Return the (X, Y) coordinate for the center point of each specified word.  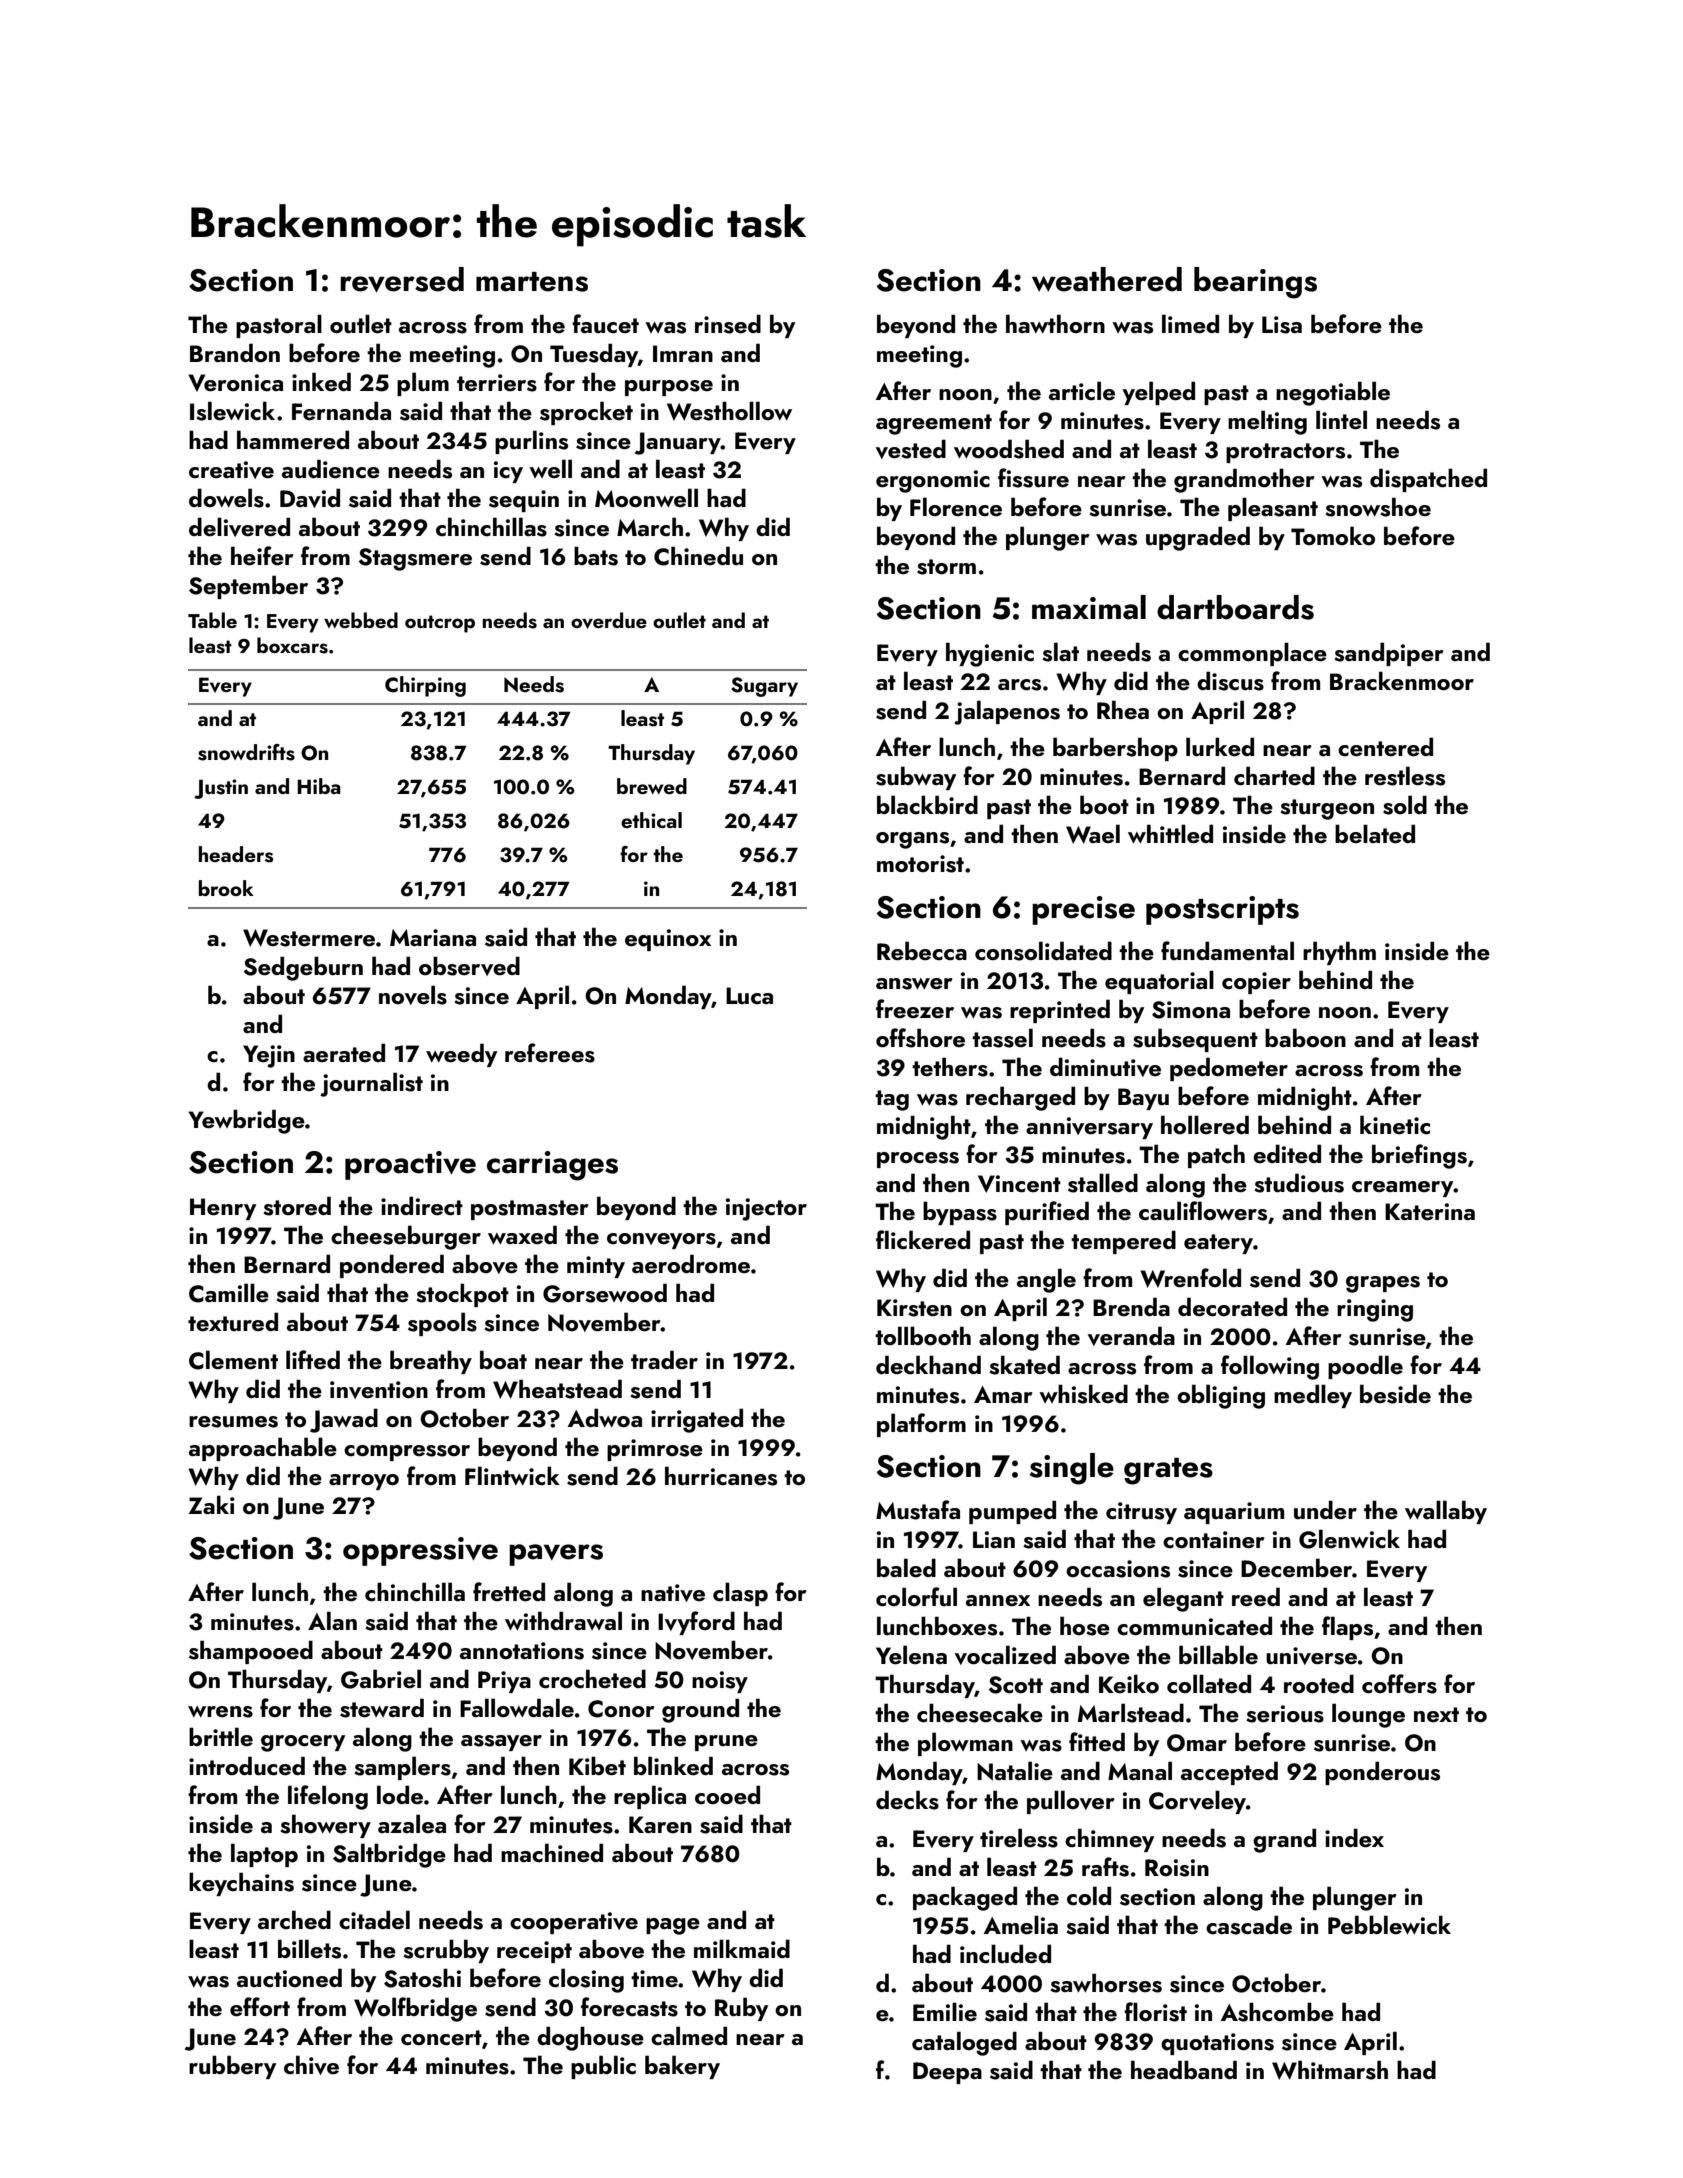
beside (1395, 1394)
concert (441, 2037)
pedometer (1229, 1069)
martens (532, 282)
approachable (263, 1449)
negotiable (1333, 393)
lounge (1368, 1715)
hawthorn (1055, 323)
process (918, 1160)
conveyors (661, 1241)
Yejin (269, 1056)
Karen (660, 1824)
